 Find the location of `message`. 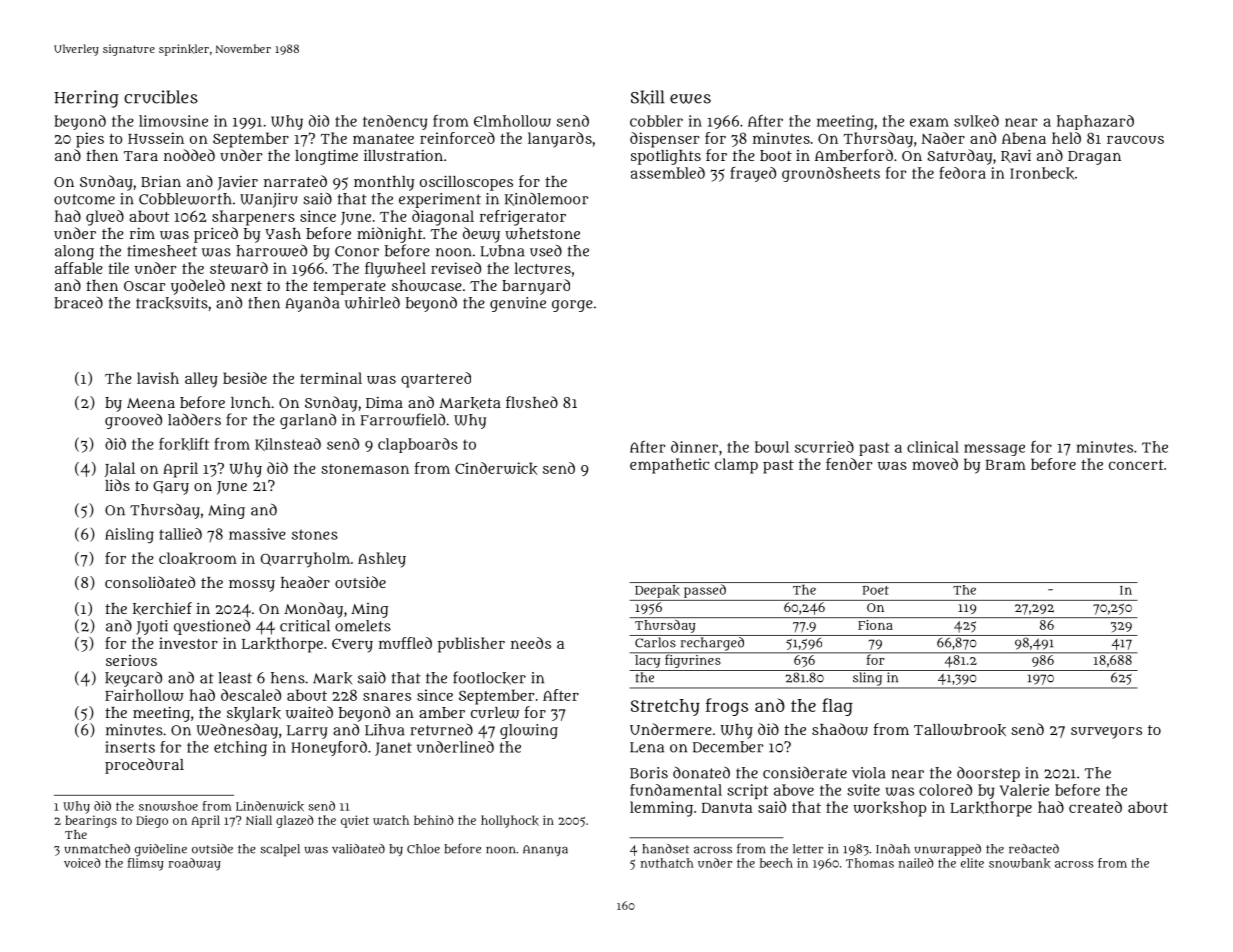

message is located at coordinates (994, 450).
